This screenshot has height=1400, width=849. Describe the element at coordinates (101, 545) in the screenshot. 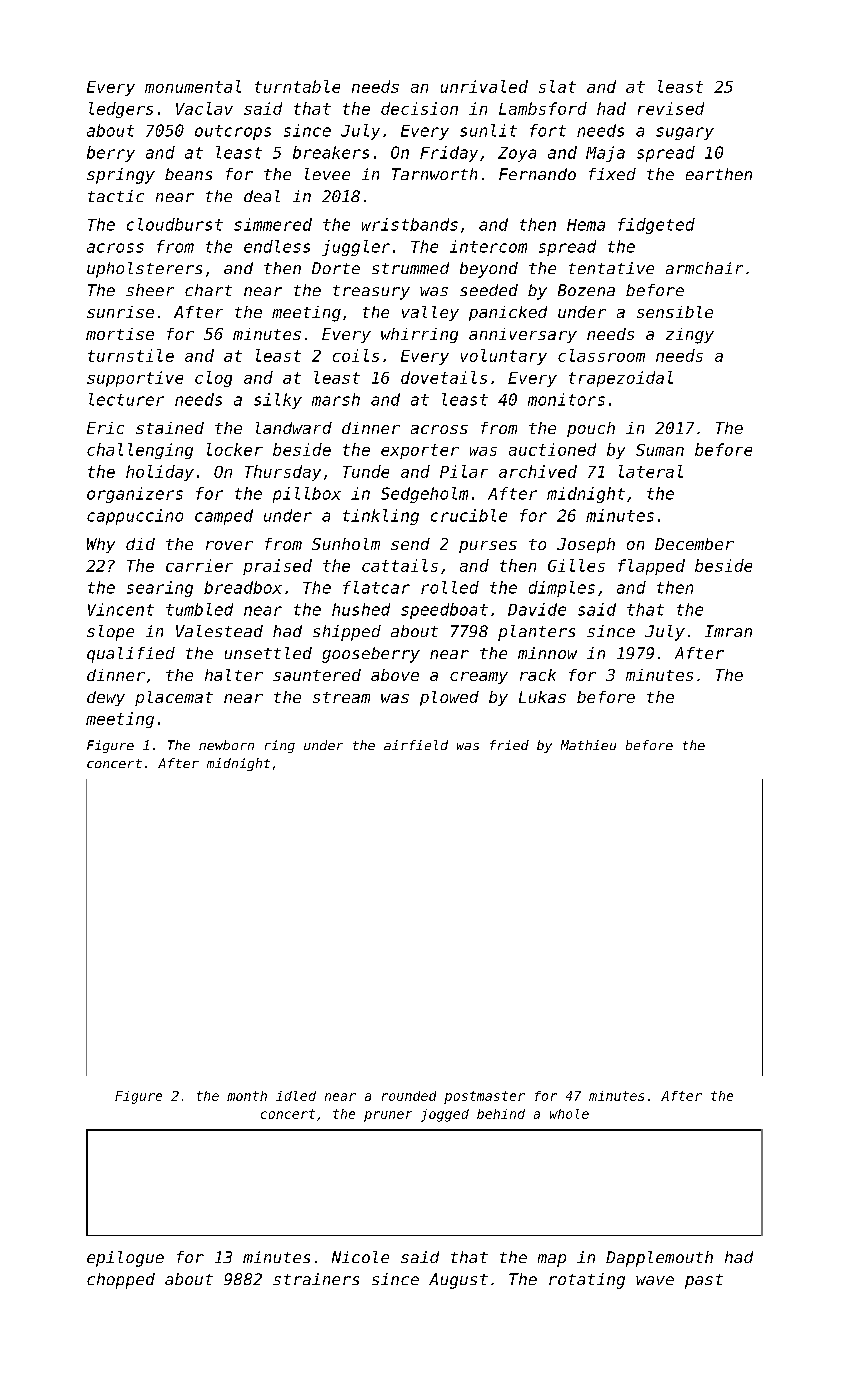

I see `Why` at that location.
